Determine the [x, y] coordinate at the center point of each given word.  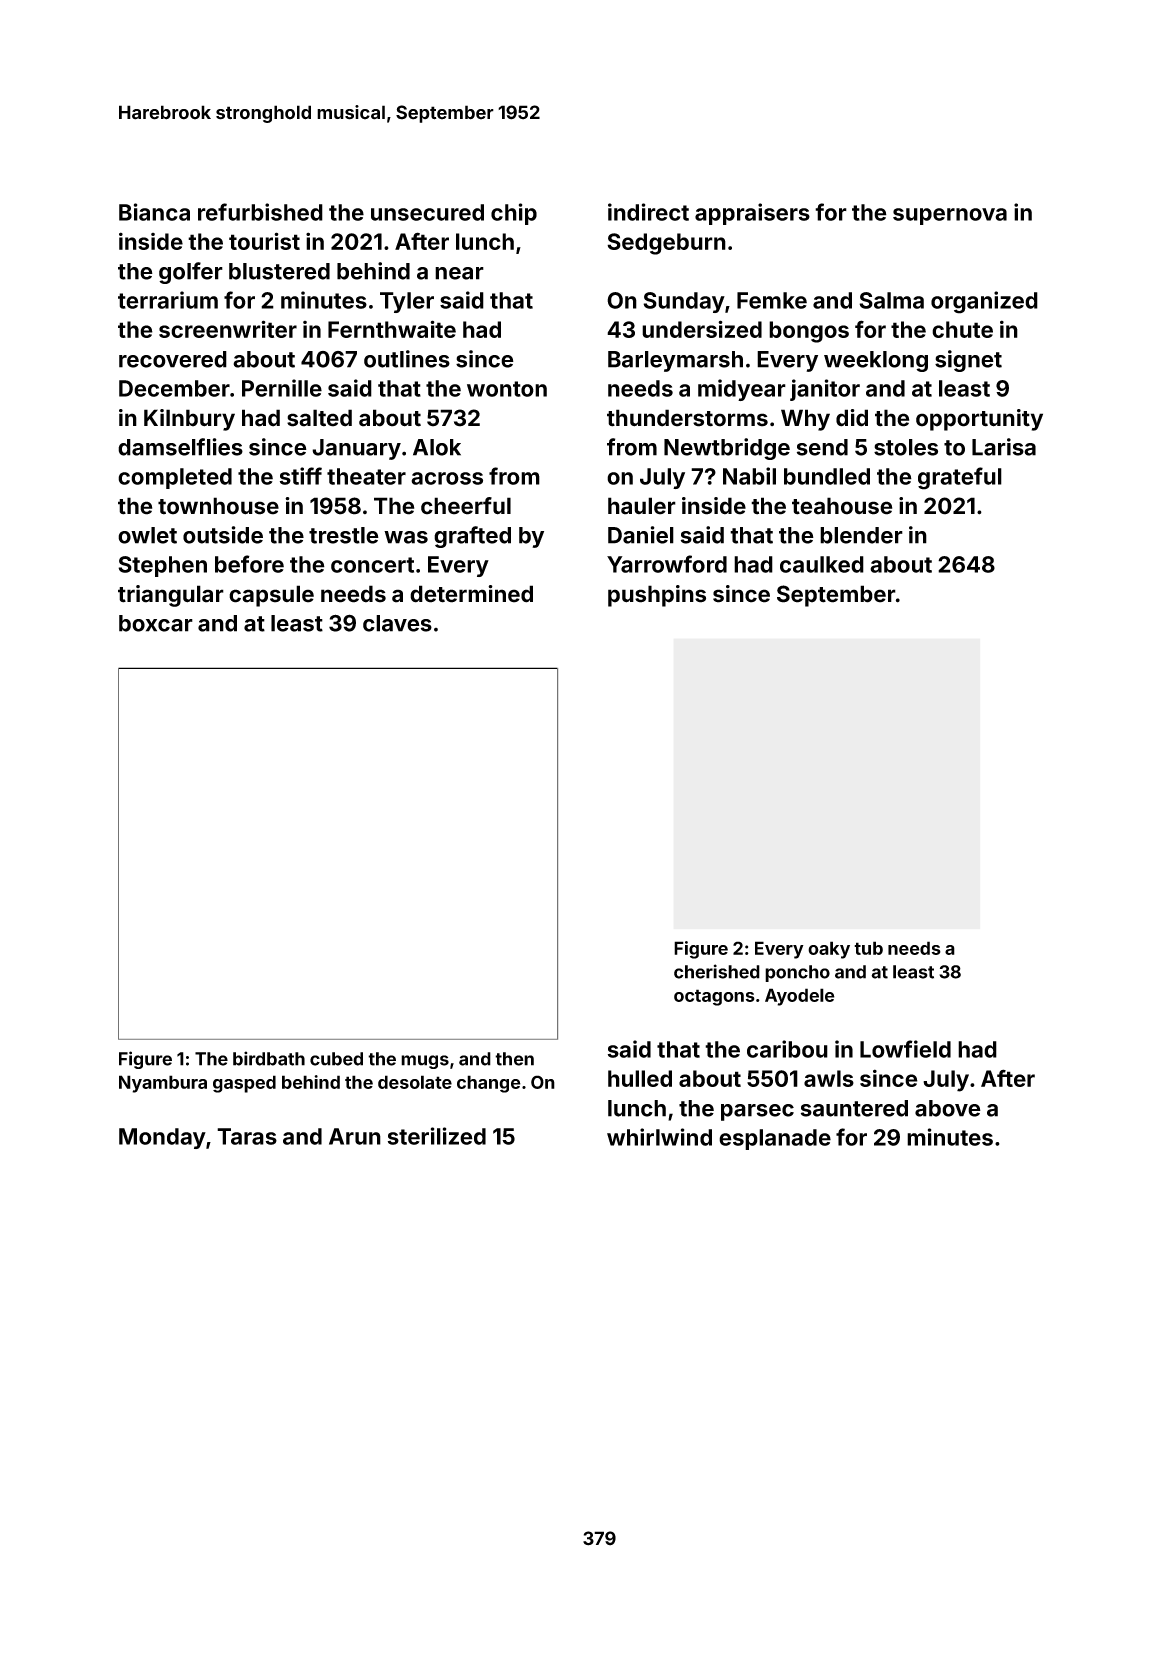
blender [861, 535]
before [249, 564]
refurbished [260, 212]
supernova [950, 216]
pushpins [657, 596]
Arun [355, 1136]
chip [514, 214]
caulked [822, 564]
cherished [717, 971]
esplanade [775, 1139]
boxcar [156, 623]
